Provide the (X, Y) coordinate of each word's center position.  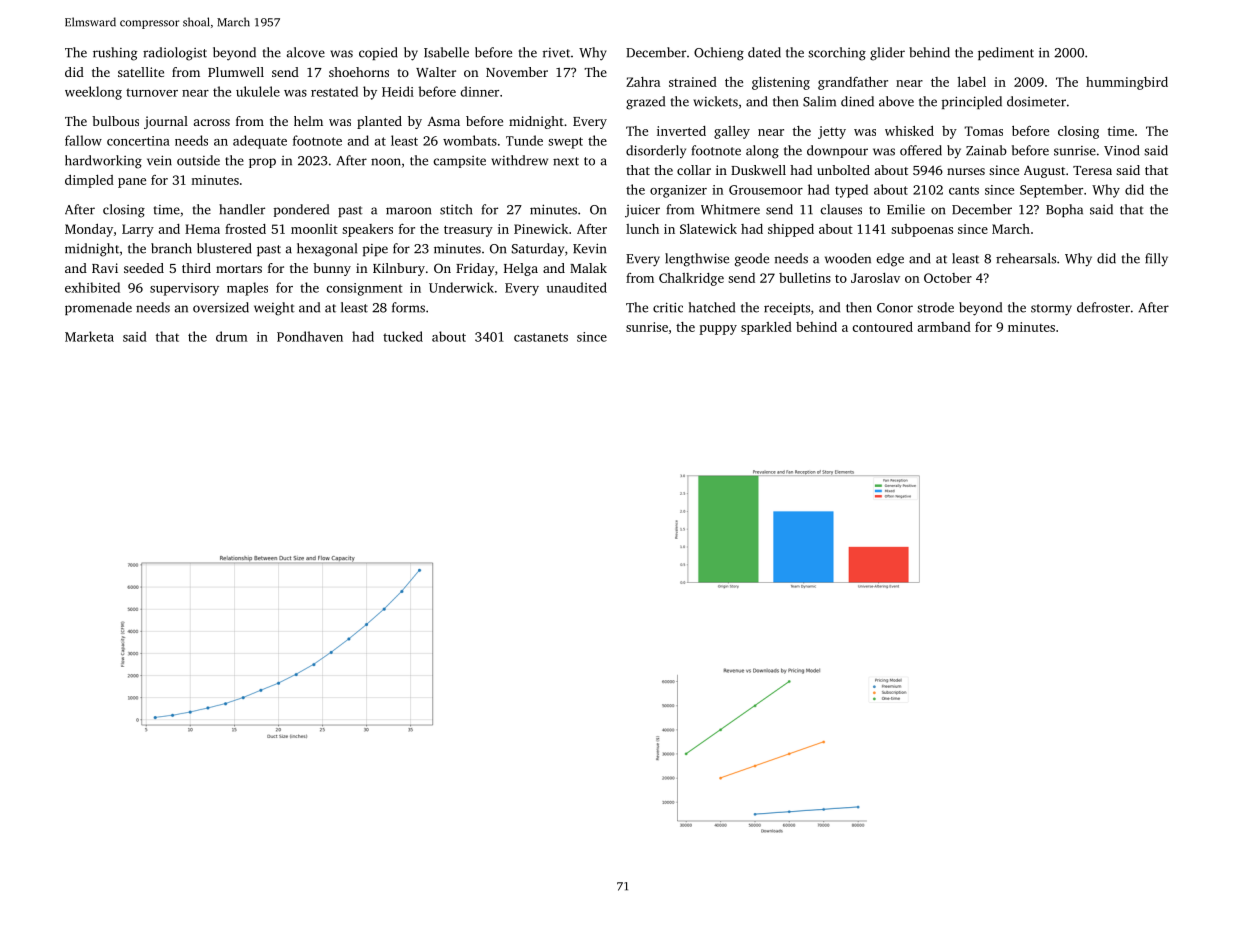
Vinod (1122, 150)
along (762, 152)
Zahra (643, 82)
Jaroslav (875, 278)
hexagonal (327, 250)
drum (232, 336)
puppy (718, 330)
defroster (1103, 307)
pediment (1006, 53)
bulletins (805, 278)
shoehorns (359, 72)
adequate (260, 142)
